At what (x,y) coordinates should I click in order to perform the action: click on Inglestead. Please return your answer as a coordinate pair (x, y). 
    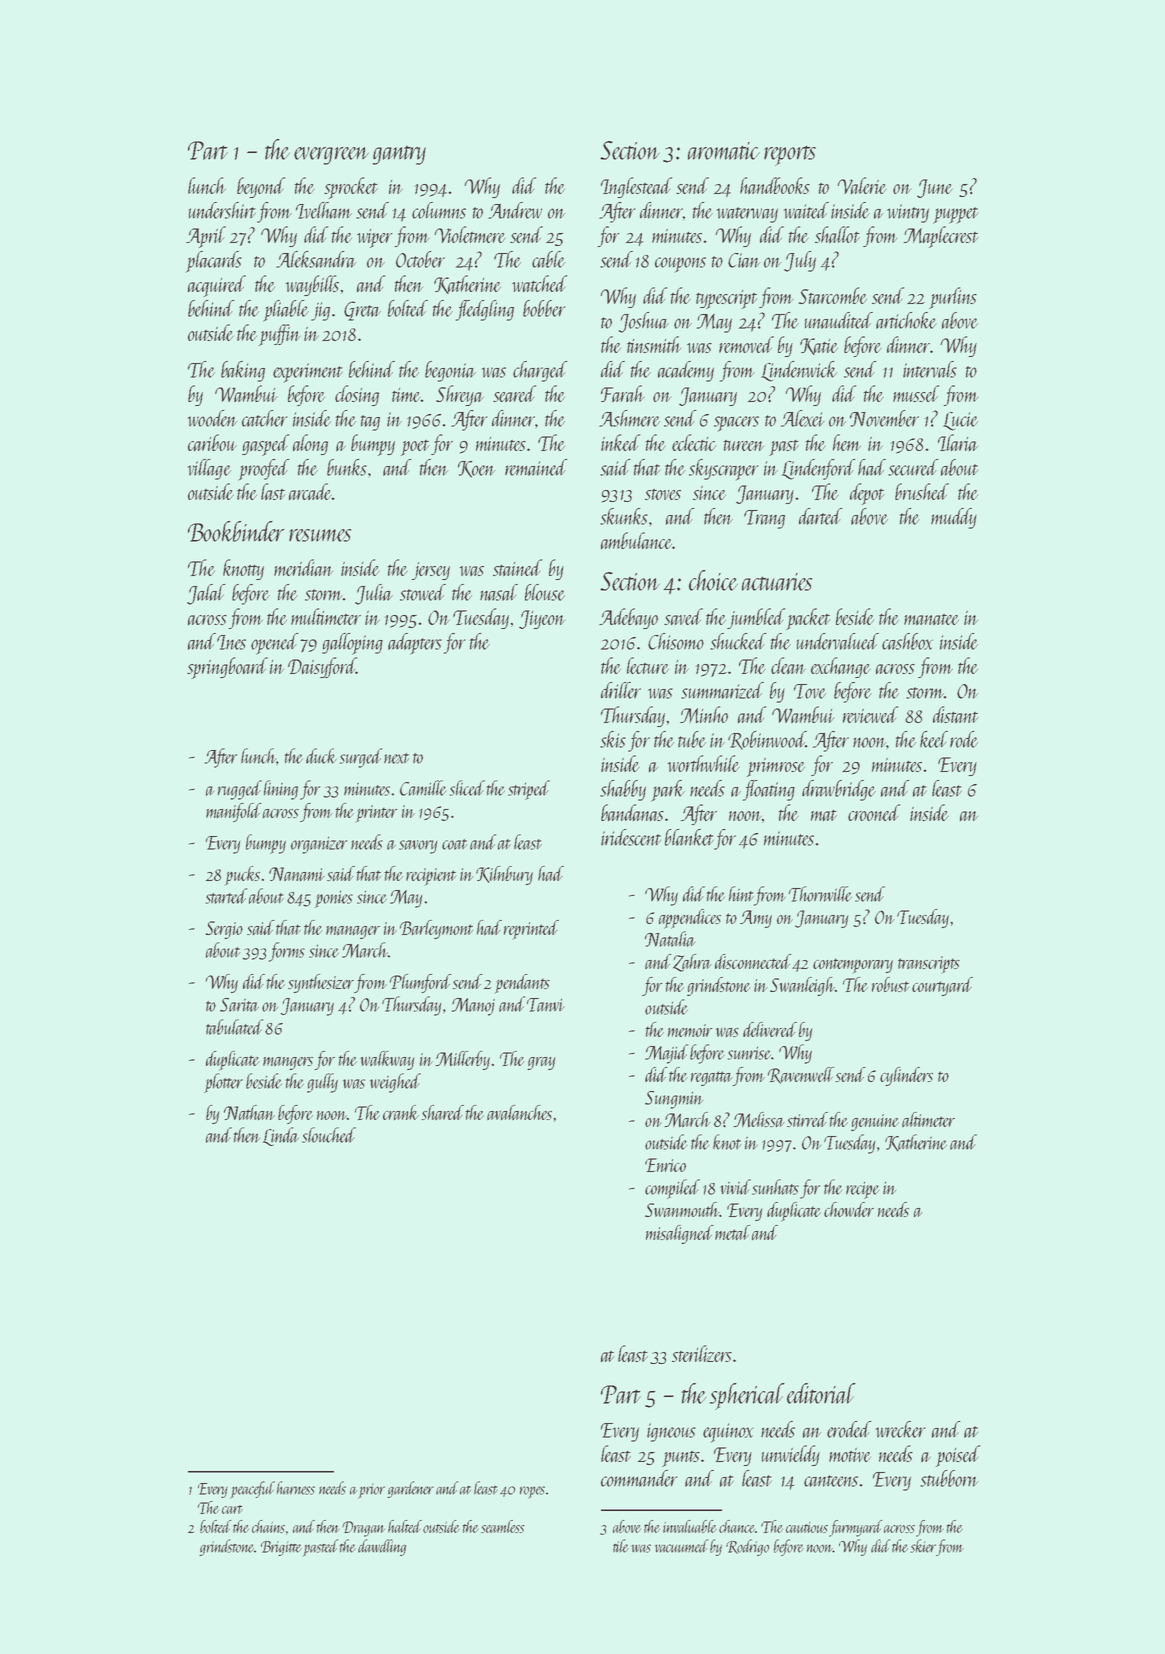
    Looking at the image, I should click on (636, 187).
